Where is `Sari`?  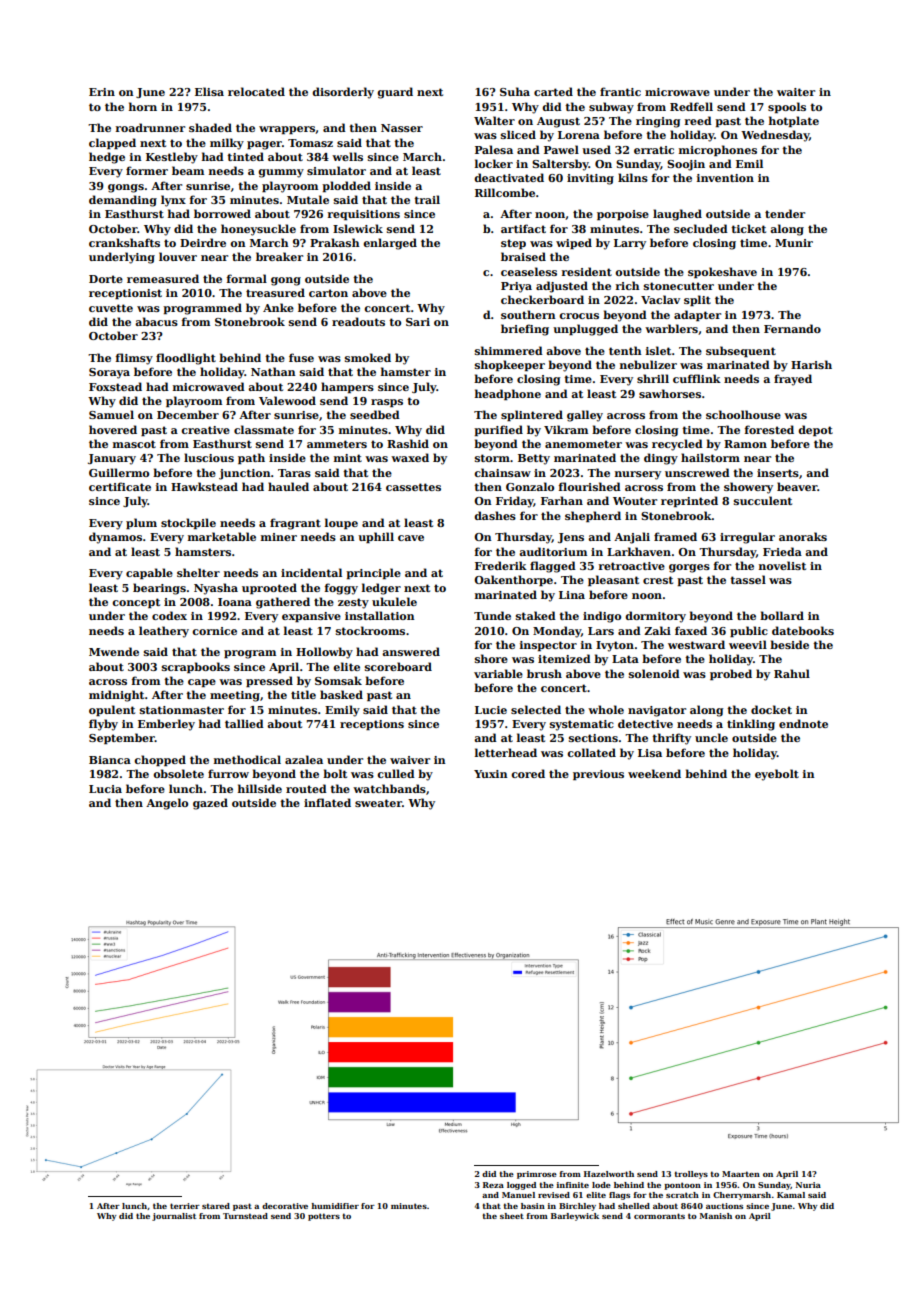 Sari is located at coordinates (418, 322).
